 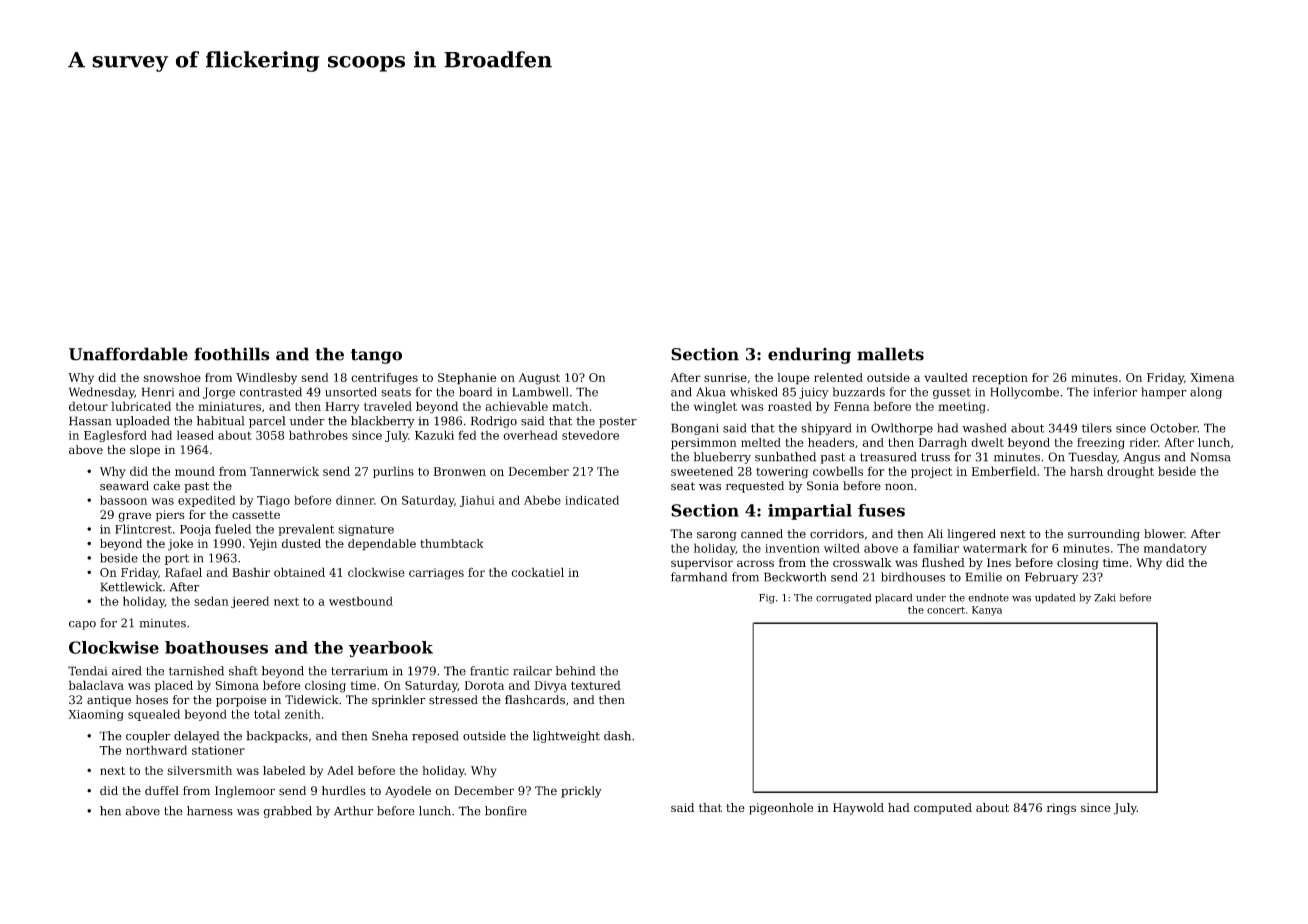 I want to click on bonfire, so click(x=506, y=811).
